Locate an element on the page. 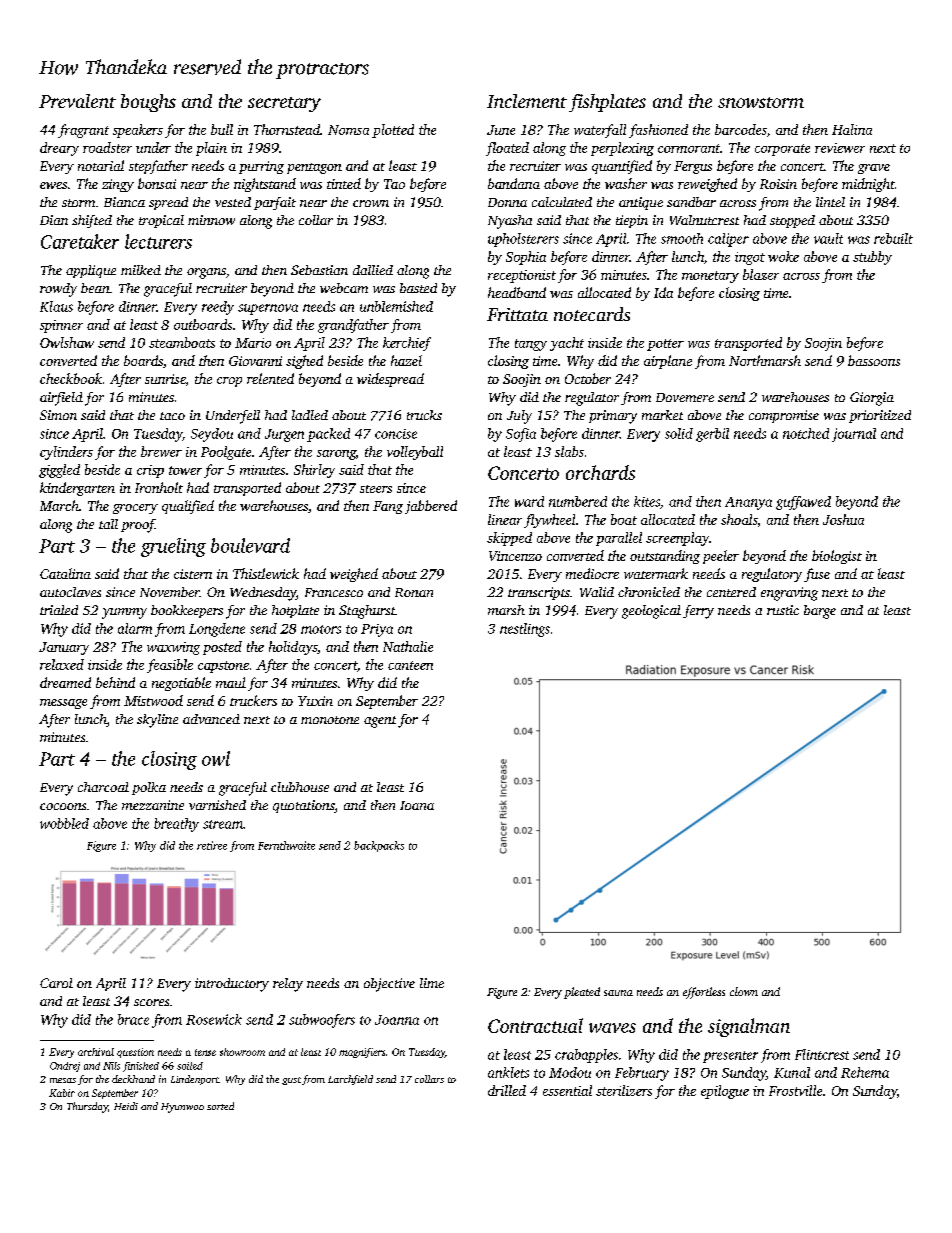 The width and height of the image is (952, 1233). boughs is located at coordinates (148, 103).
